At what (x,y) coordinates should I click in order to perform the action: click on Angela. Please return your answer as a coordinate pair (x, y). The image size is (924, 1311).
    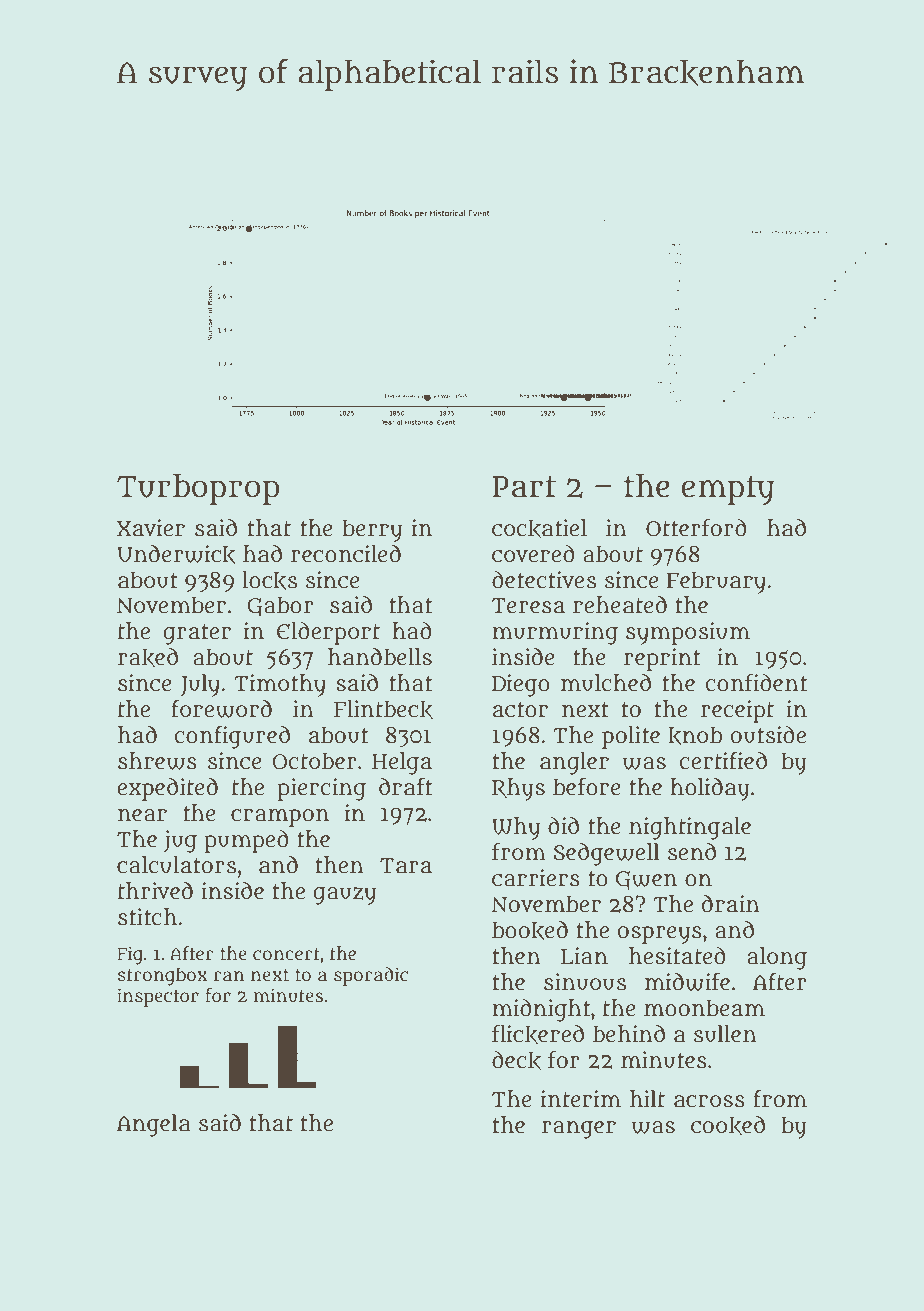
    Looking at the image, I should click on (154, 1125).
